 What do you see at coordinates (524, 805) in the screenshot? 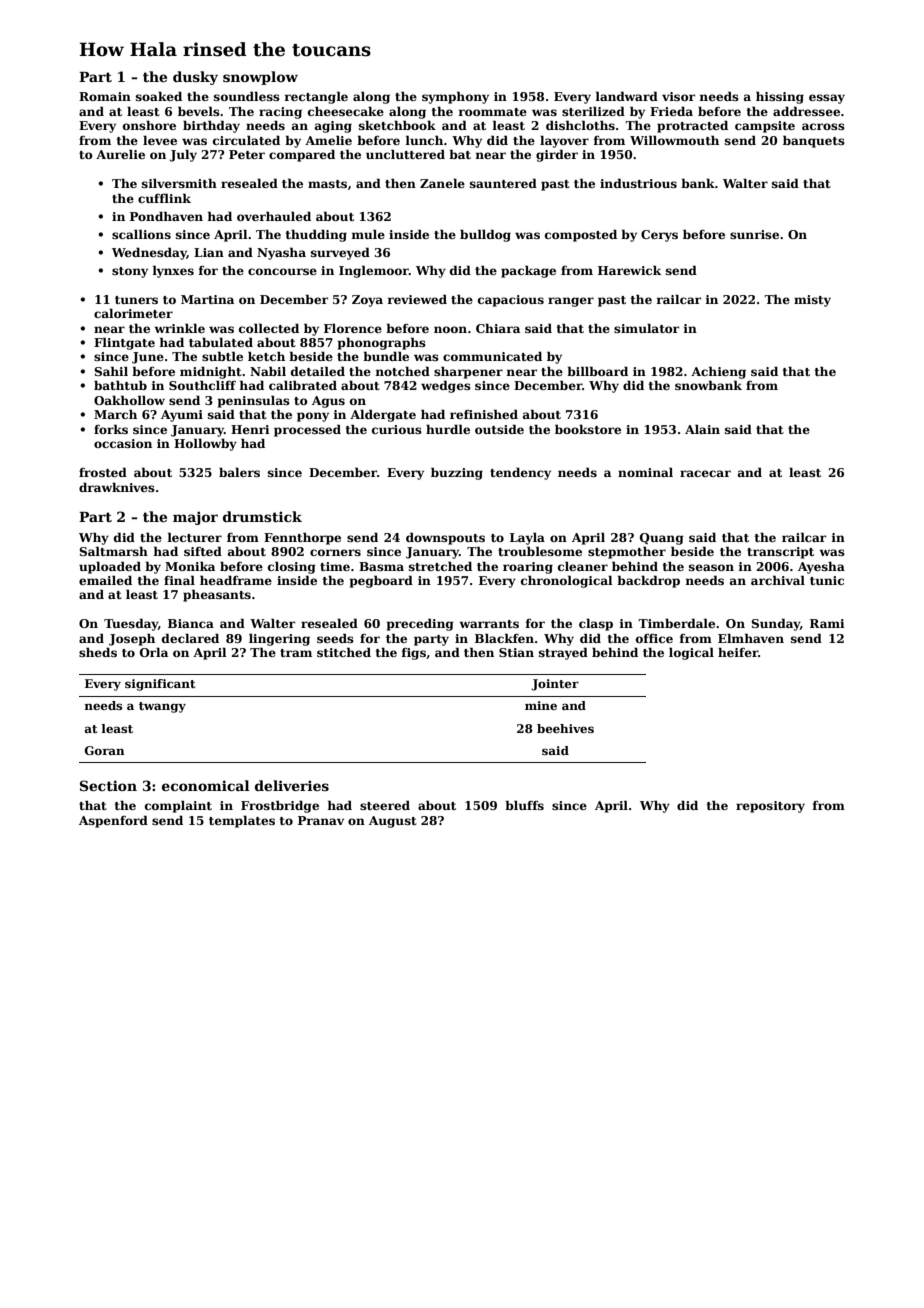
I see `bluffs` at bounding box center [524, 805].
